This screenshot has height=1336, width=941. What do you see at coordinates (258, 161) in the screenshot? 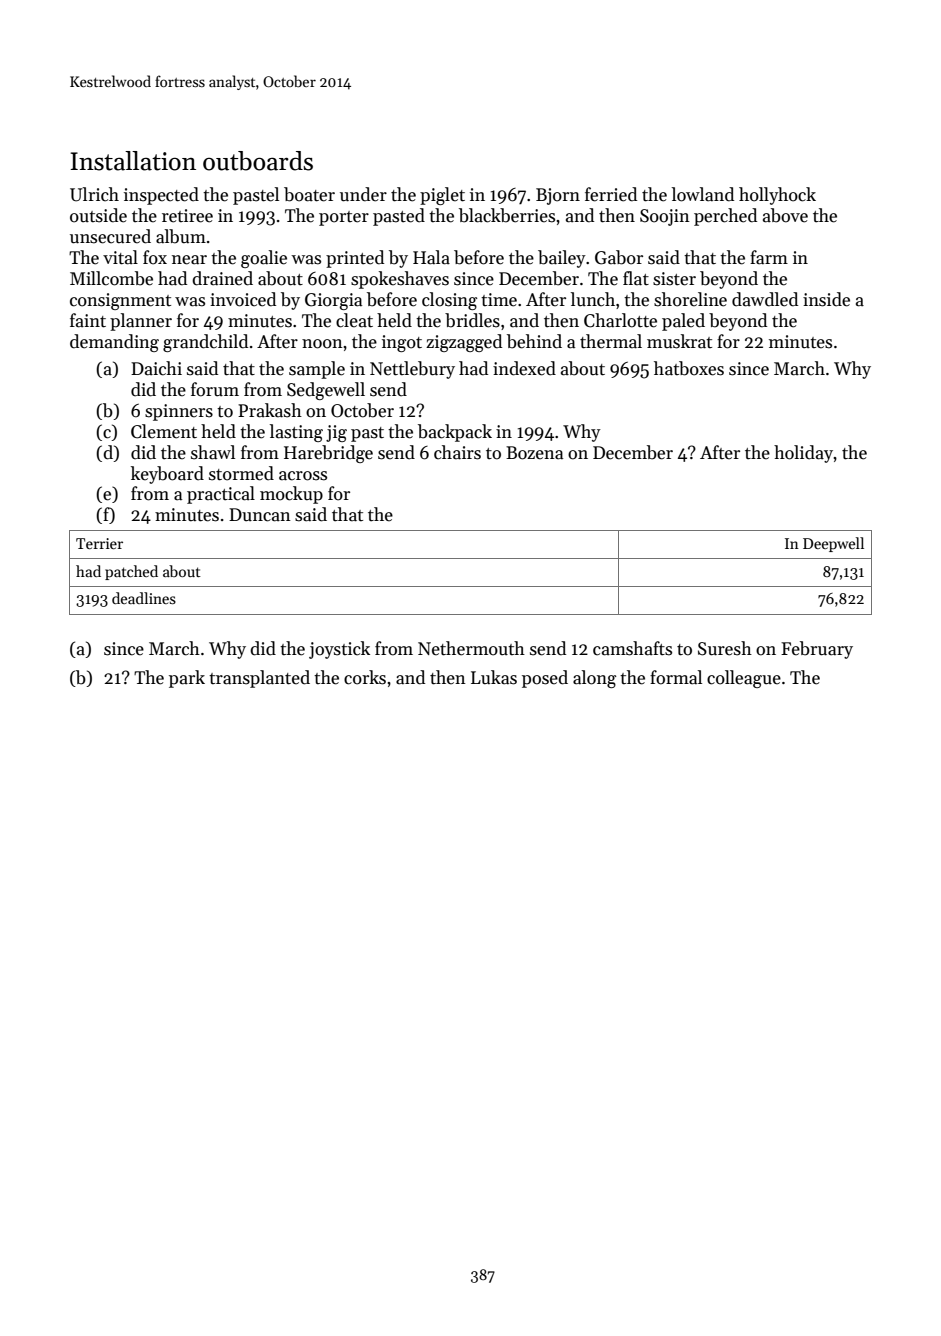
I see `outboards` at bounding box center [258, 161].
